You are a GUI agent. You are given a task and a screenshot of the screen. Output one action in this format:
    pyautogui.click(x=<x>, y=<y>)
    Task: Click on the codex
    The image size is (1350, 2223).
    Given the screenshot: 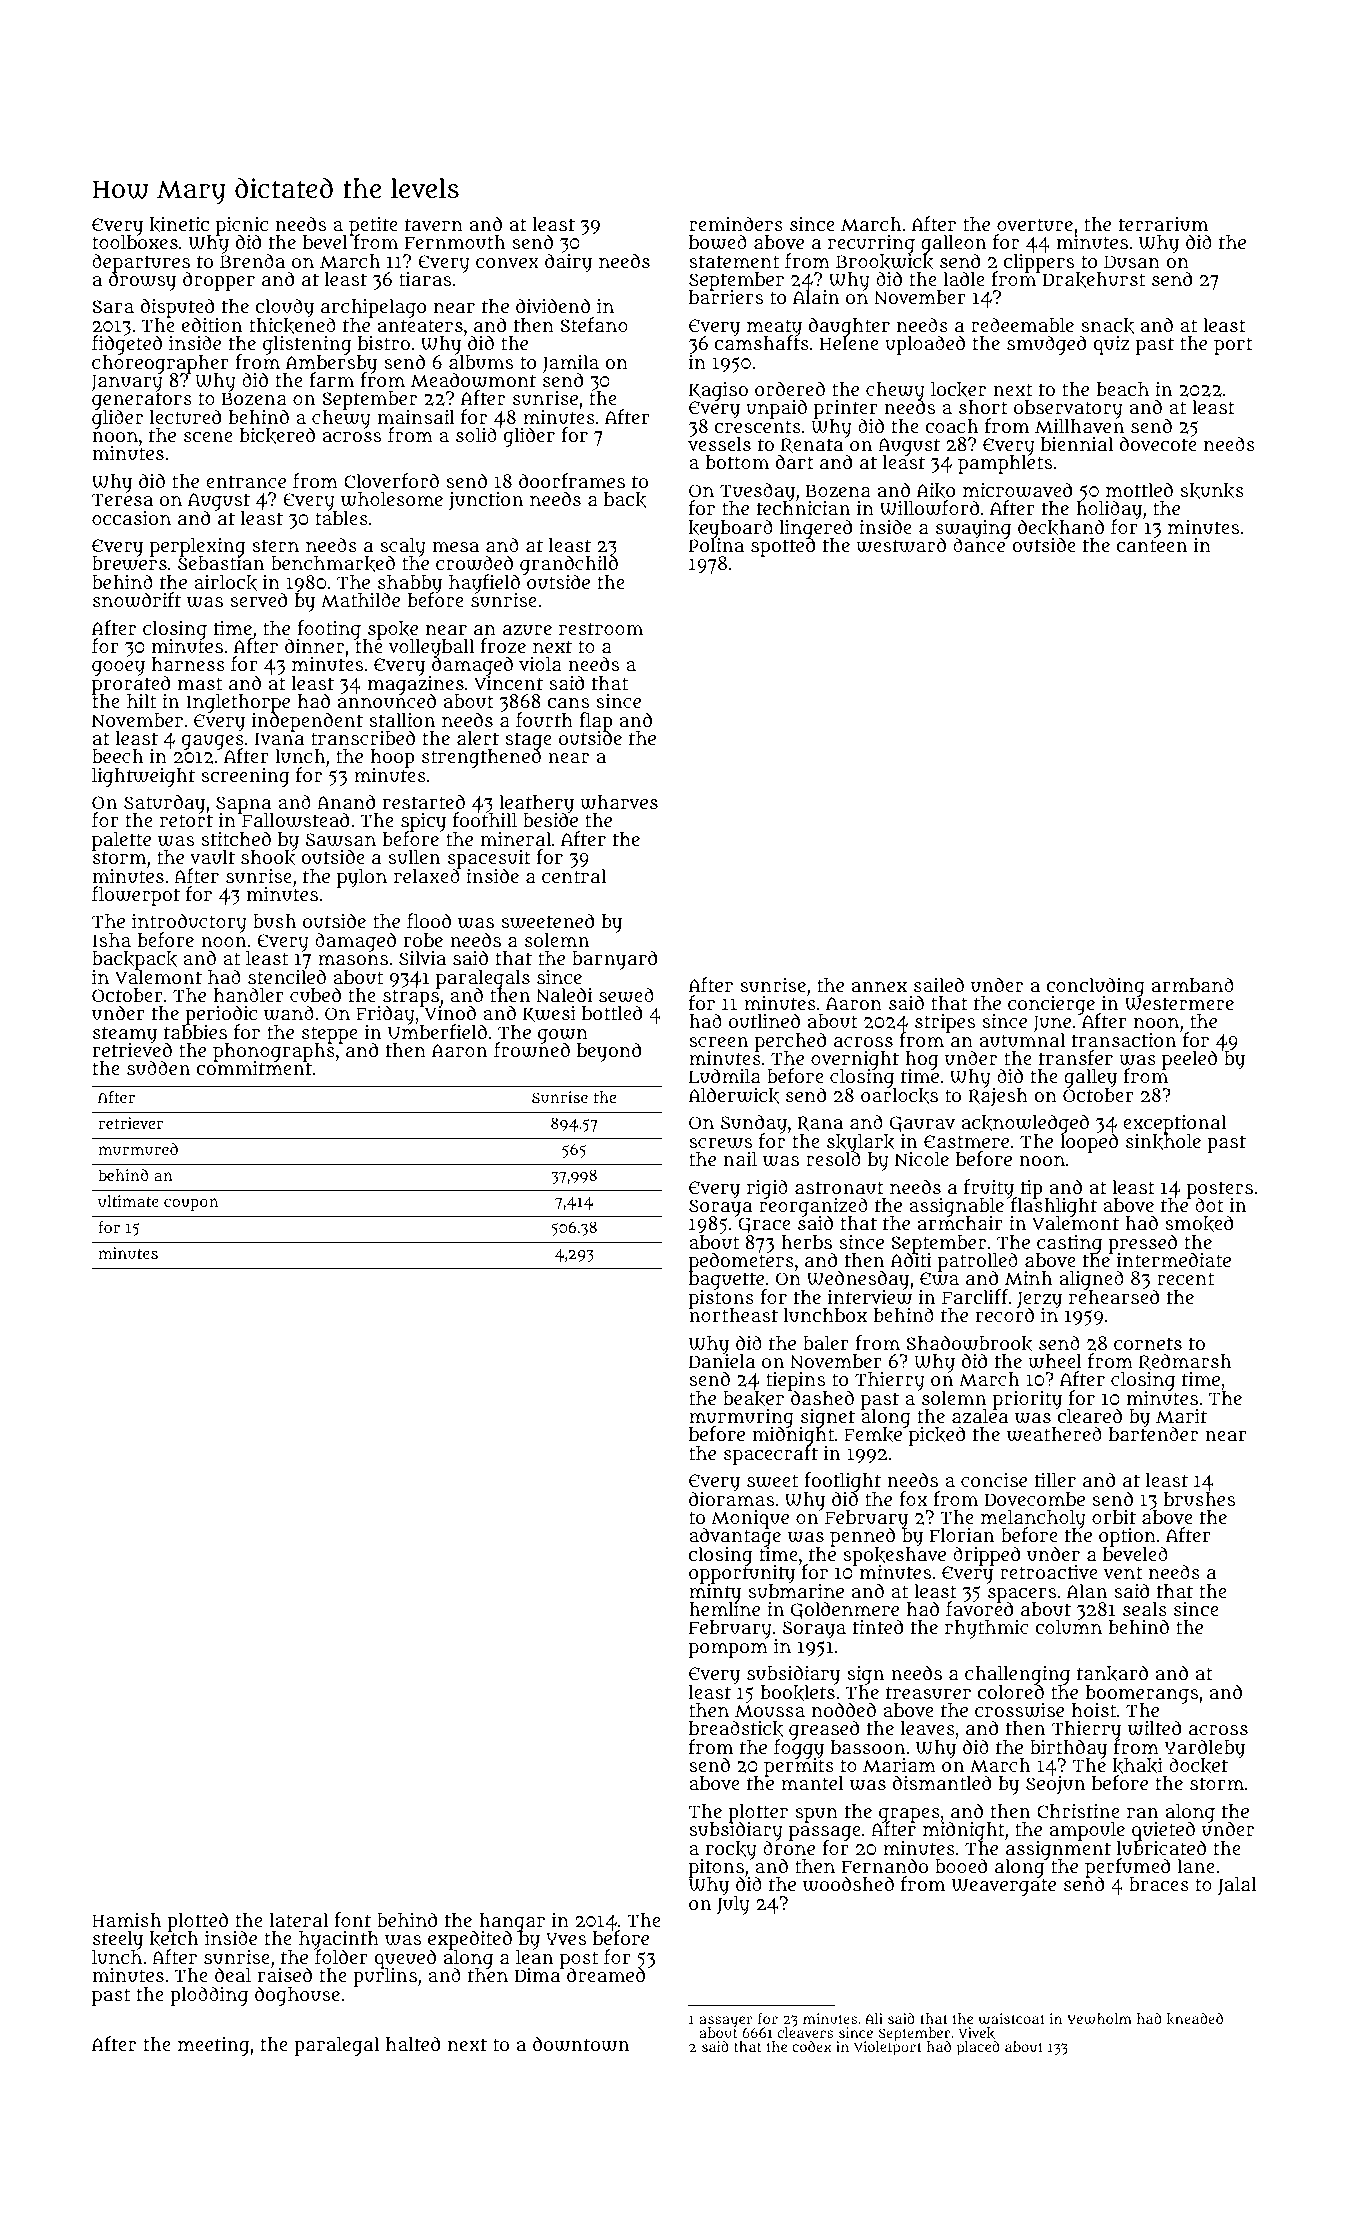 What is the action you would take?
    pyautogui.click(x=812, y=2046)
